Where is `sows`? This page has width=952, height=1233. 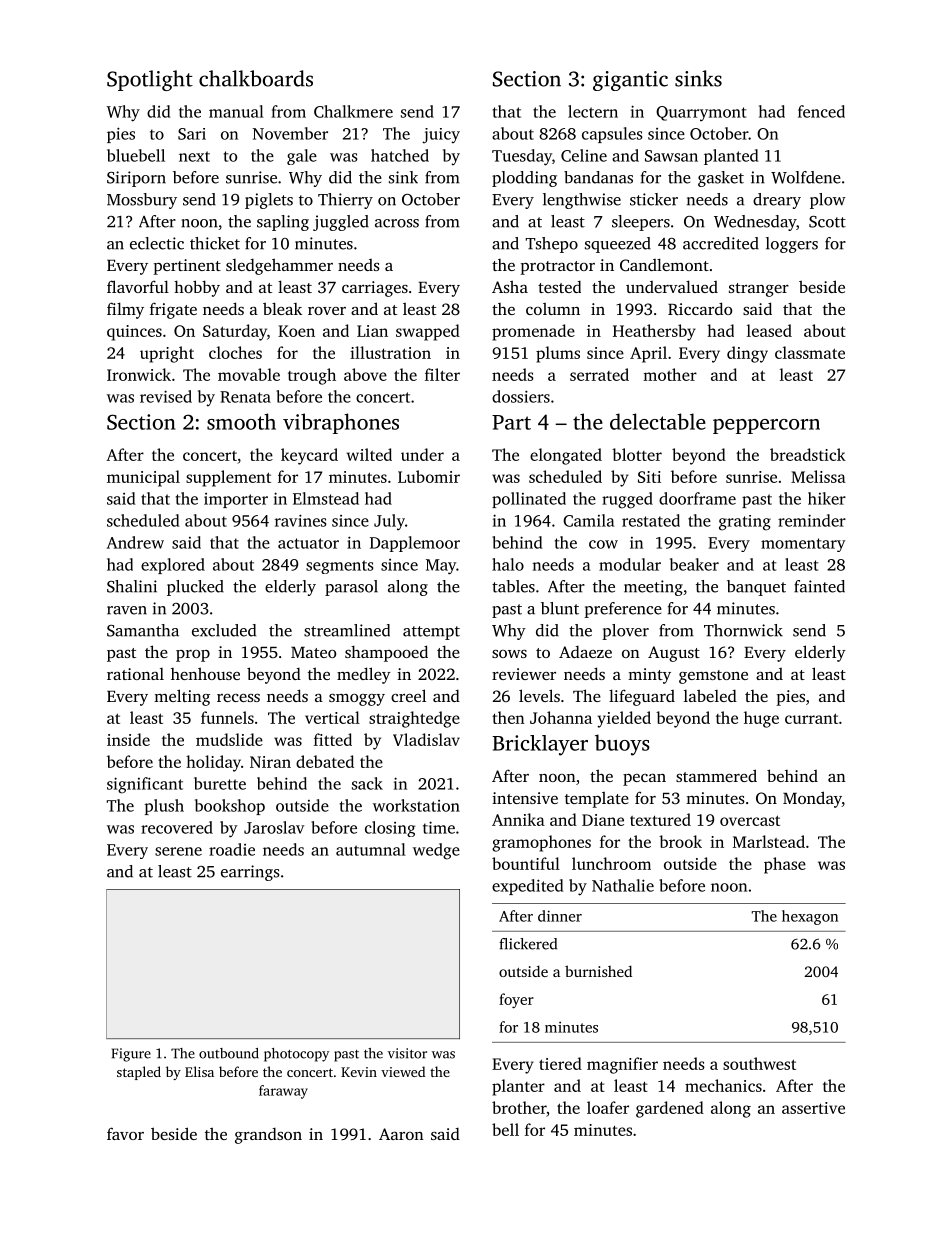
sows is located at coordinates (509, 654).
